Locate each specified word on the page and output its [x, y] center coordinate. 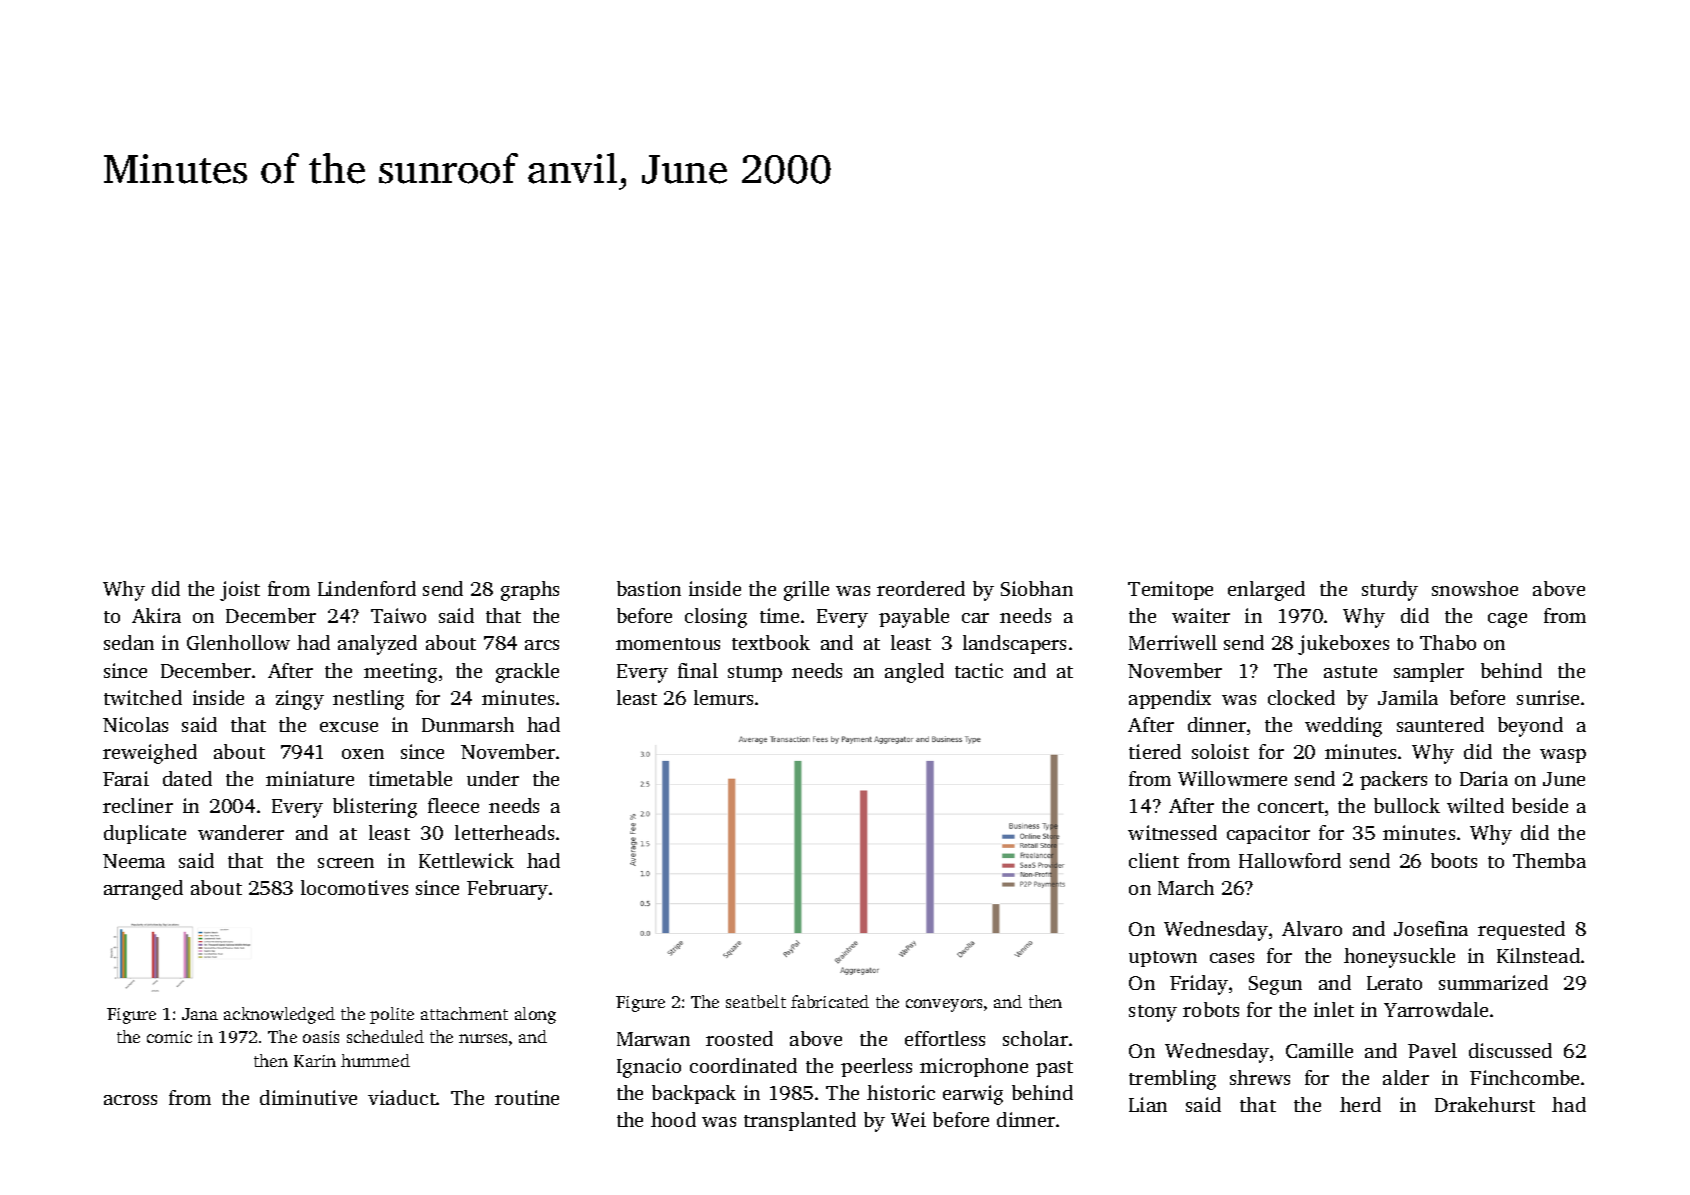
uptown [1163, 959]
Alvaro [1312, 928]
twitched [143, 697]
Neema [134, 861]
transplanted [800, 1121]
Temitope [1170, 590]
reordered [921, 588]
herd [1360, 1104]
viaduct [402, 1097]
